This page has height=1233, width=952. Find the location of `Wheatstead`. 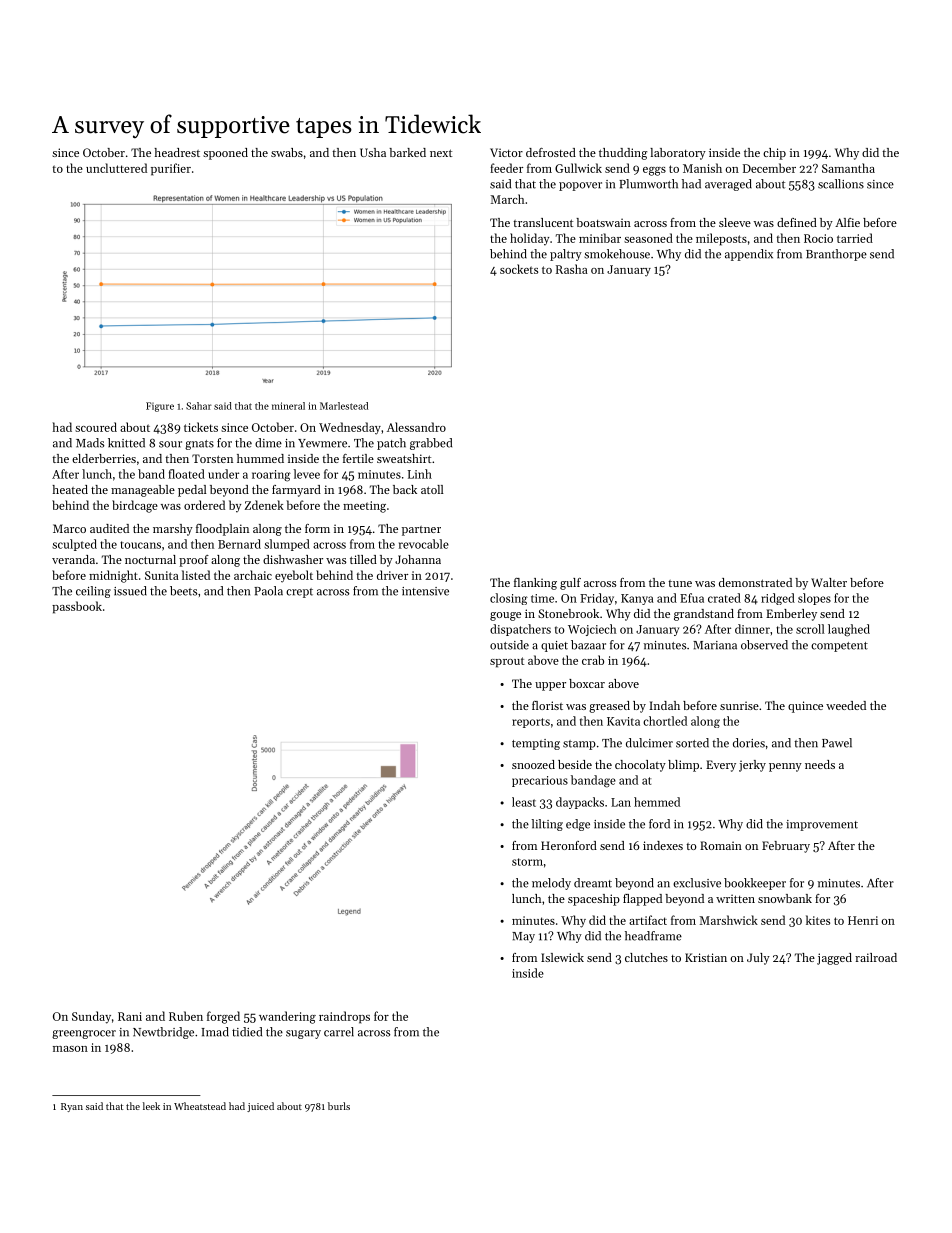

Wheatstead is located at coordinates (200, 1106).
